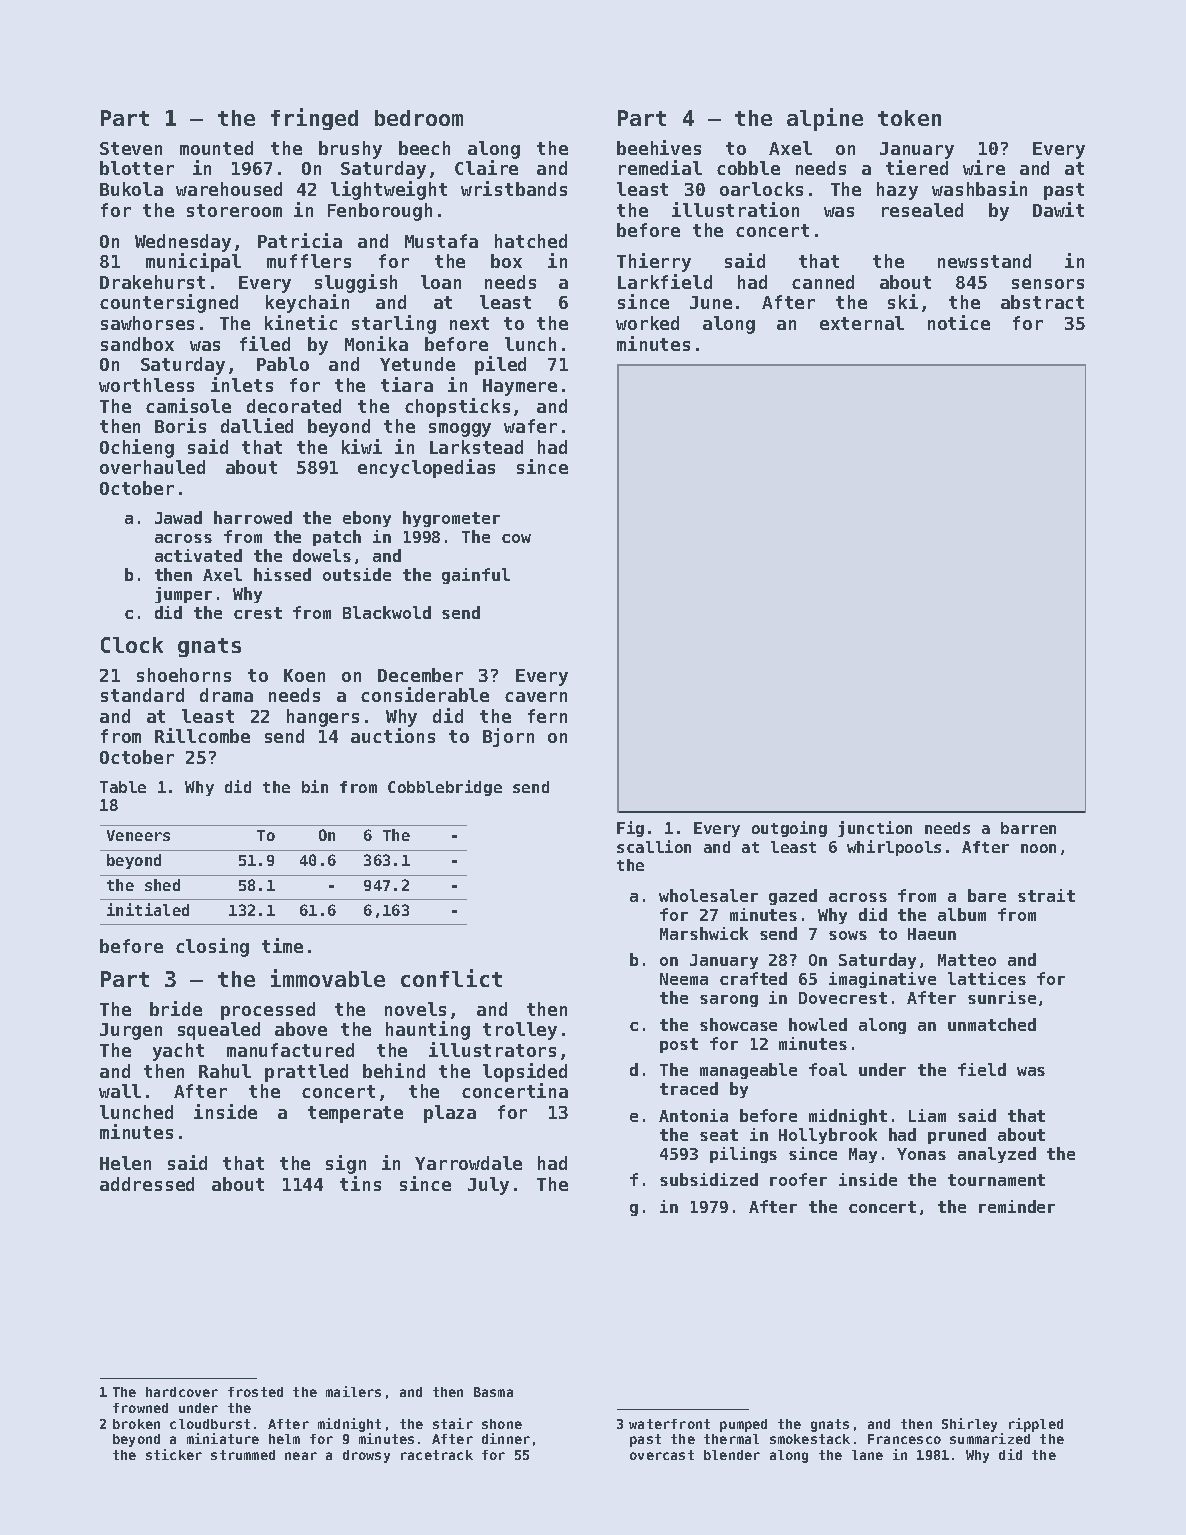  I want to click on alpine, so click(825, 119).
